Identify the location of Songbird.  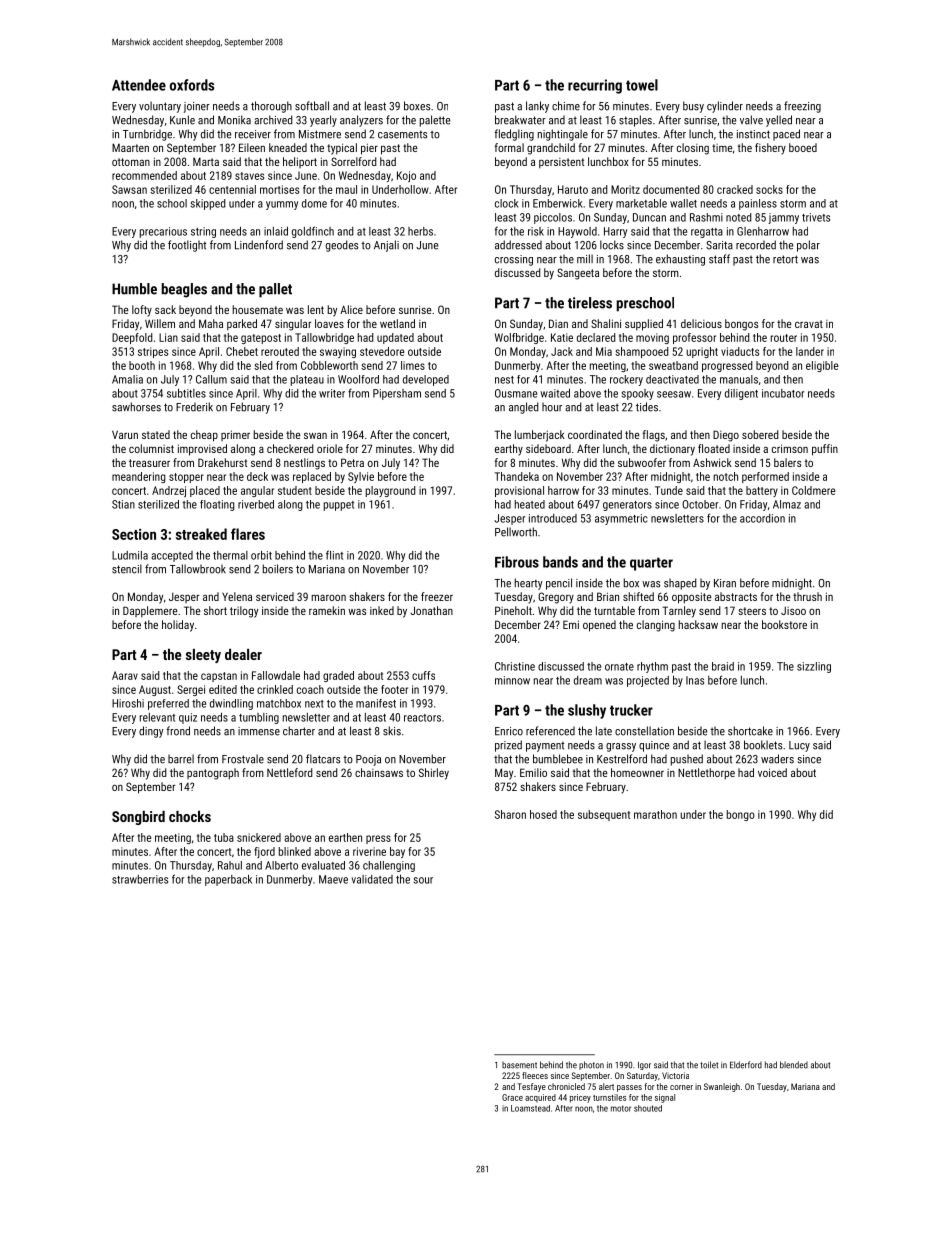
(138, 818).
